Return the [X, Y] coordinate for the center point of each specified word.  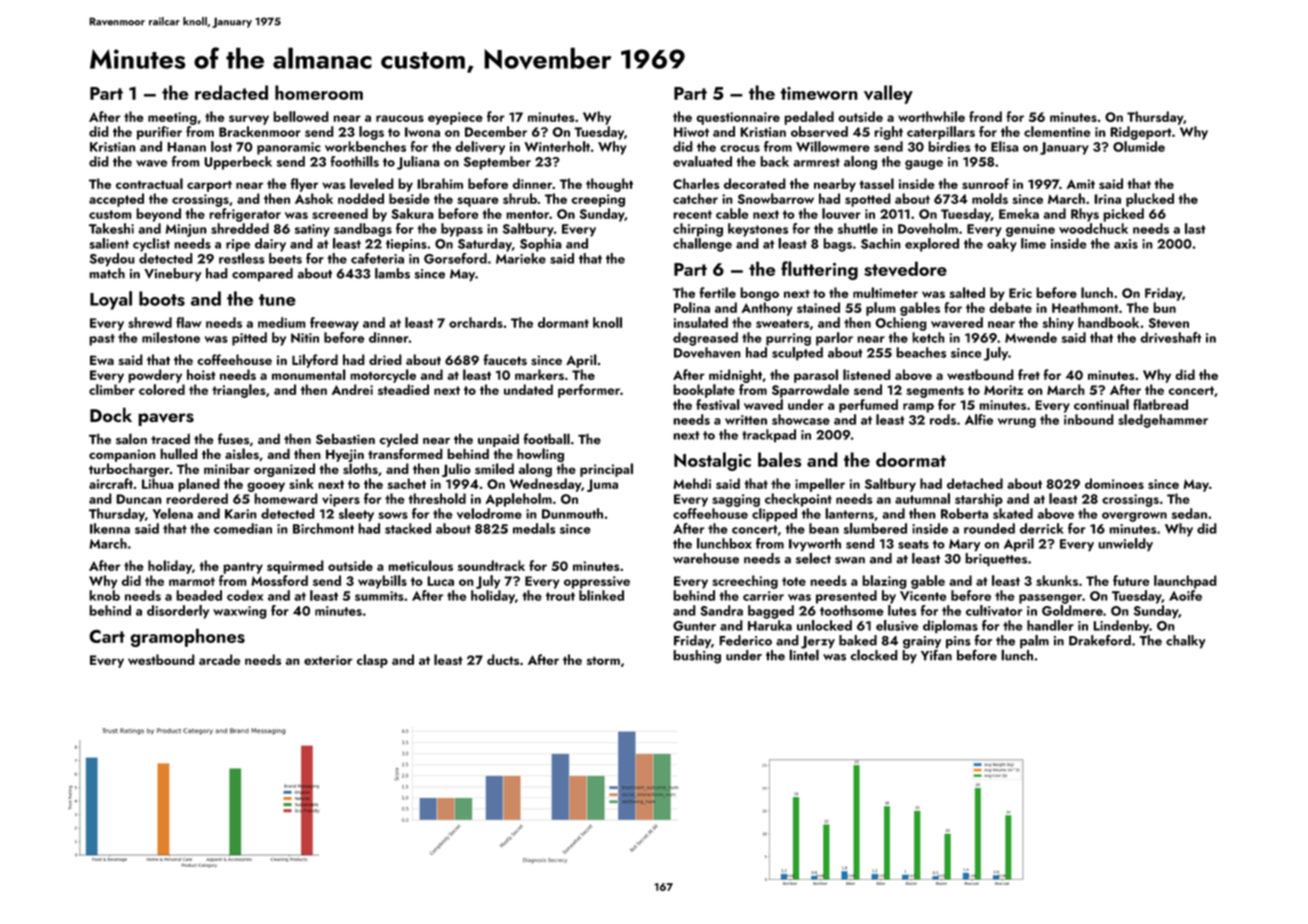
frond [985, 116]
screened [340, 213]
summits [379, 596]
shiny [1058, 324]
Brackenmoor [260, 131]
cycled [399, 440]
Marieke [521, 258]
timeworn [819, 93]
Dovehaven [707, 352]
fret [1029, 374]
